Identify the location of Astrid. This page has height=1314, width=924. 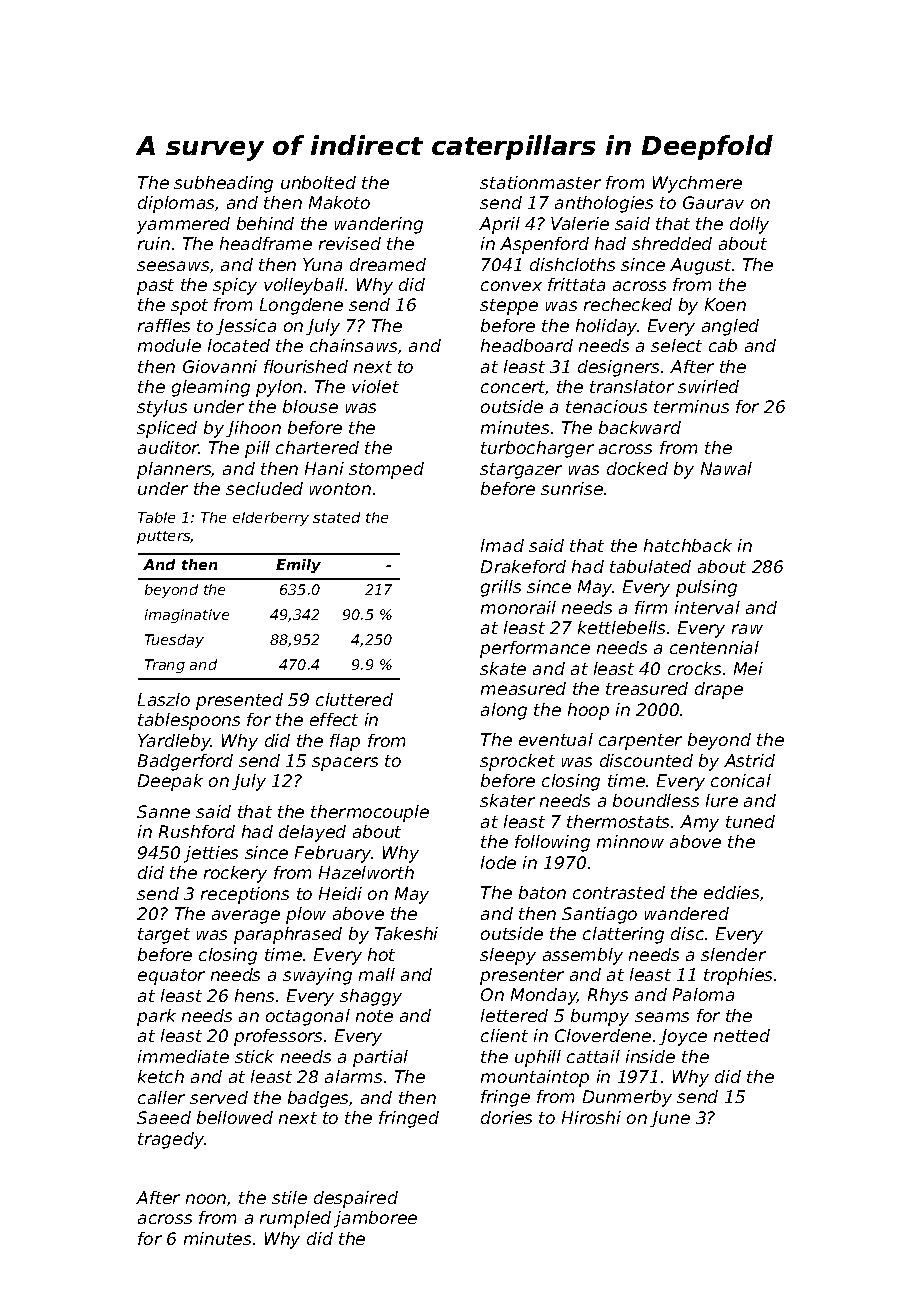
(749, 760).
